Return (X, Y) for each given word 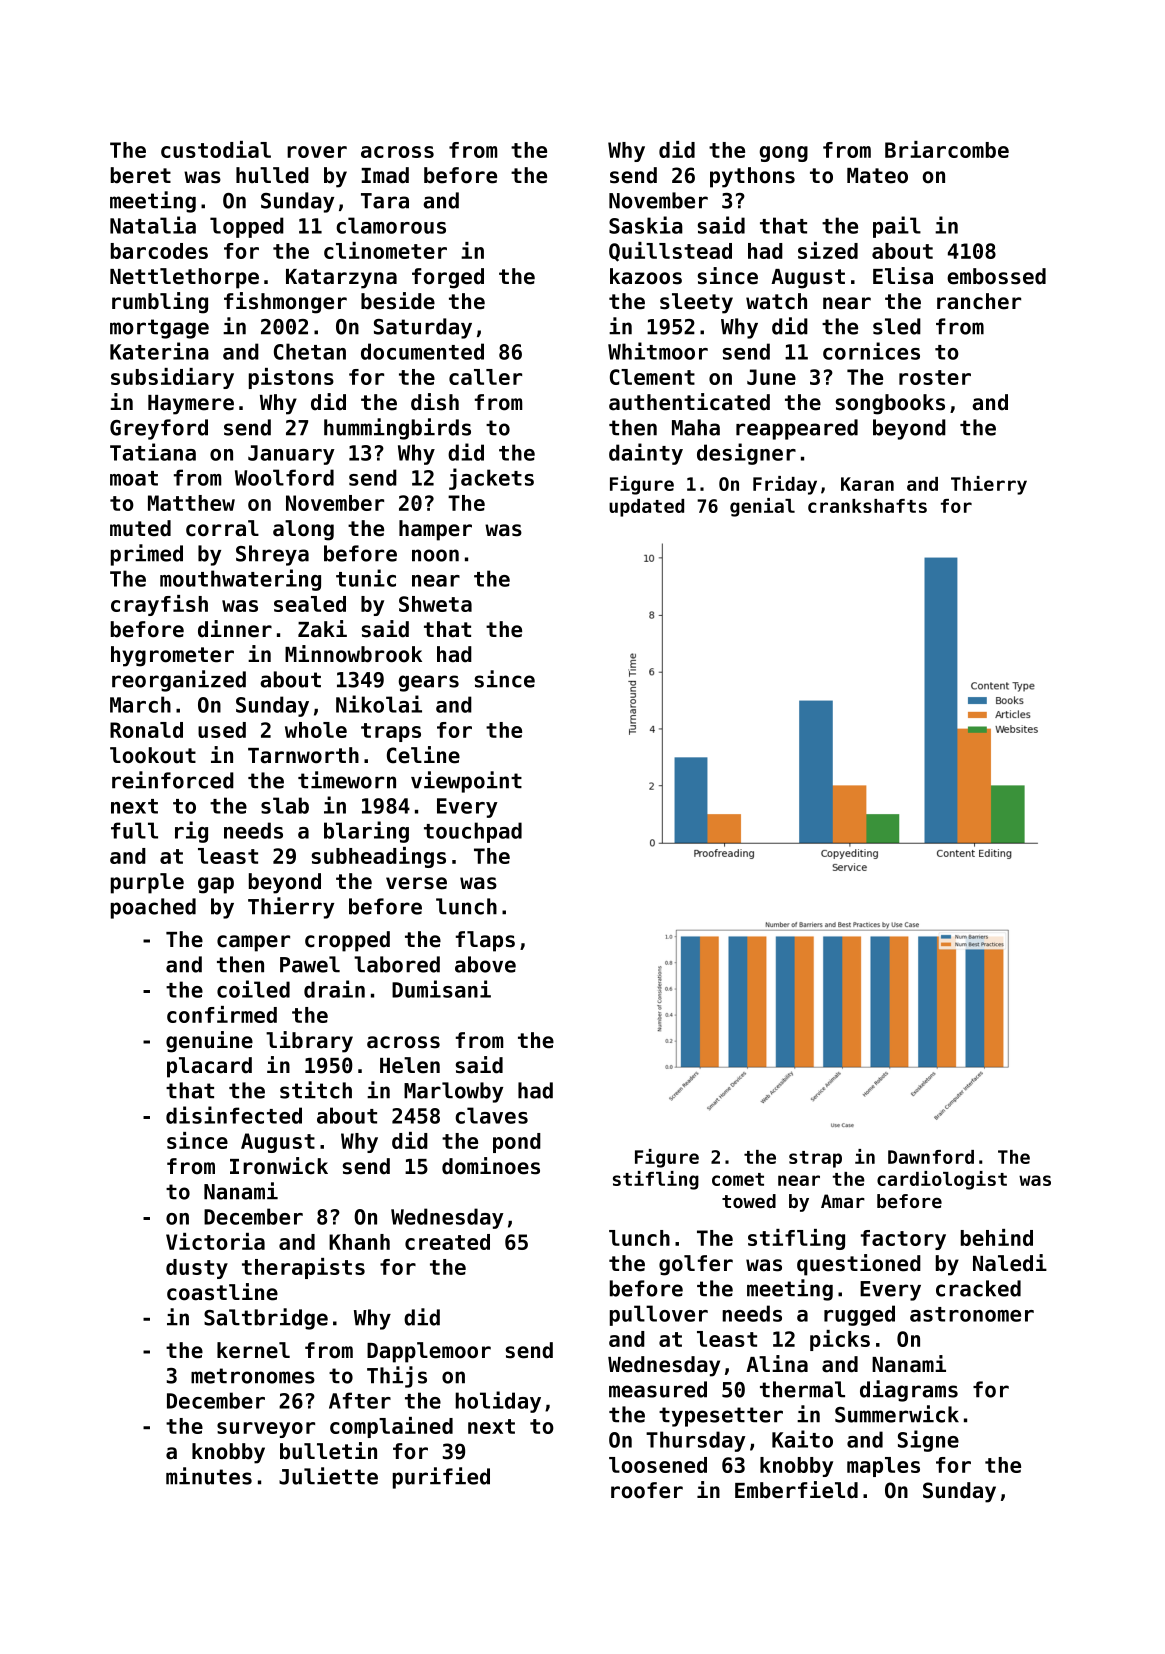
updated (646, 508)
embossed (996, 276)
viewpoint (466, 782)
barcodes (159, 251)
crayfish (159, 605)
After (360, 1400)
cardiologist (942, 1180)
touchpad (473, 832)
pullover (659, 1315)
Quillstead (670, 252)
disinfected (234, 1115)
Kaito (802, 1439)
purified (441, 1478)
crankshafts (867, 506)
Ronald (146, 730)
